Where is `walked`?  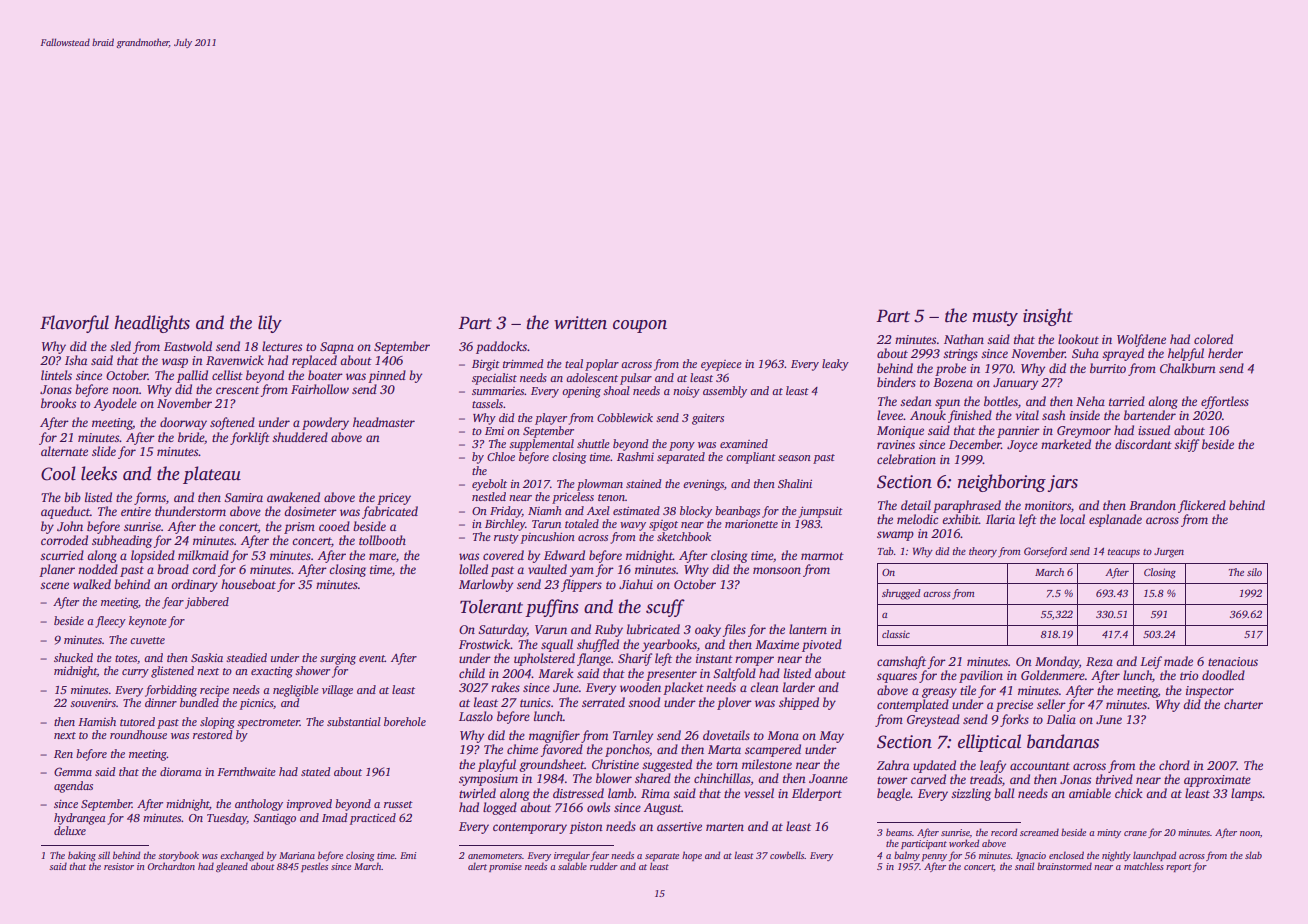
walked is located at coordinates (92, 584).
